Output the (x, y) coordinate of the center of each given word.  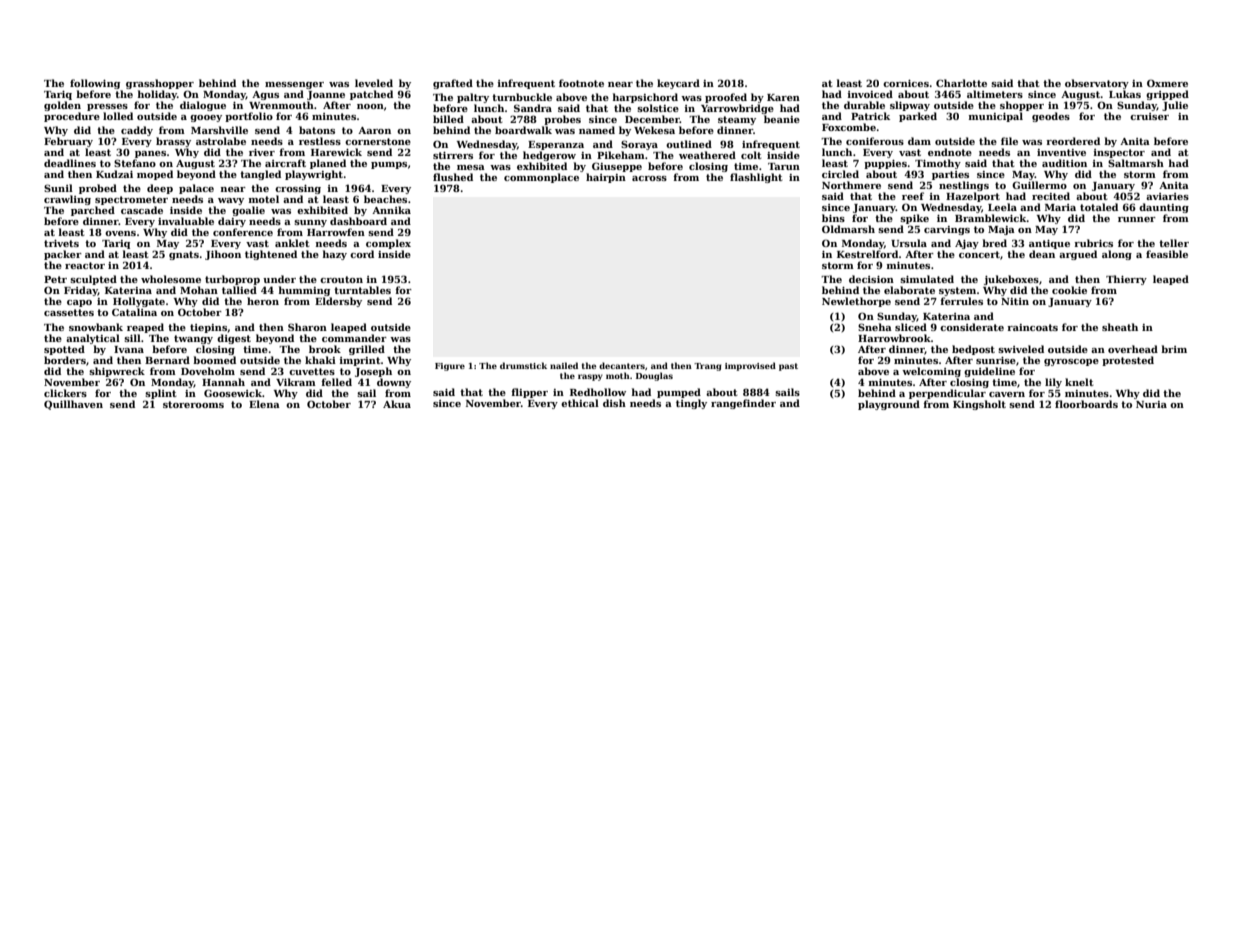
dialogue (203, 106)
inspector (1119, 153)
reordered (1073, 141)
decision (871, 279)
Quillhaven (73, 405)
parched (93, 211)
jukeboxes (1011, 280)
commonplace (541, 178)
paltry (473, 98)
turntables (362, 290)
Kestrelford (868, 254)
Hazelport (973, 197)
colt (751, 155)
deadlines (70, 163)
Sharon (307, 327)
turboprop (232, 280)
